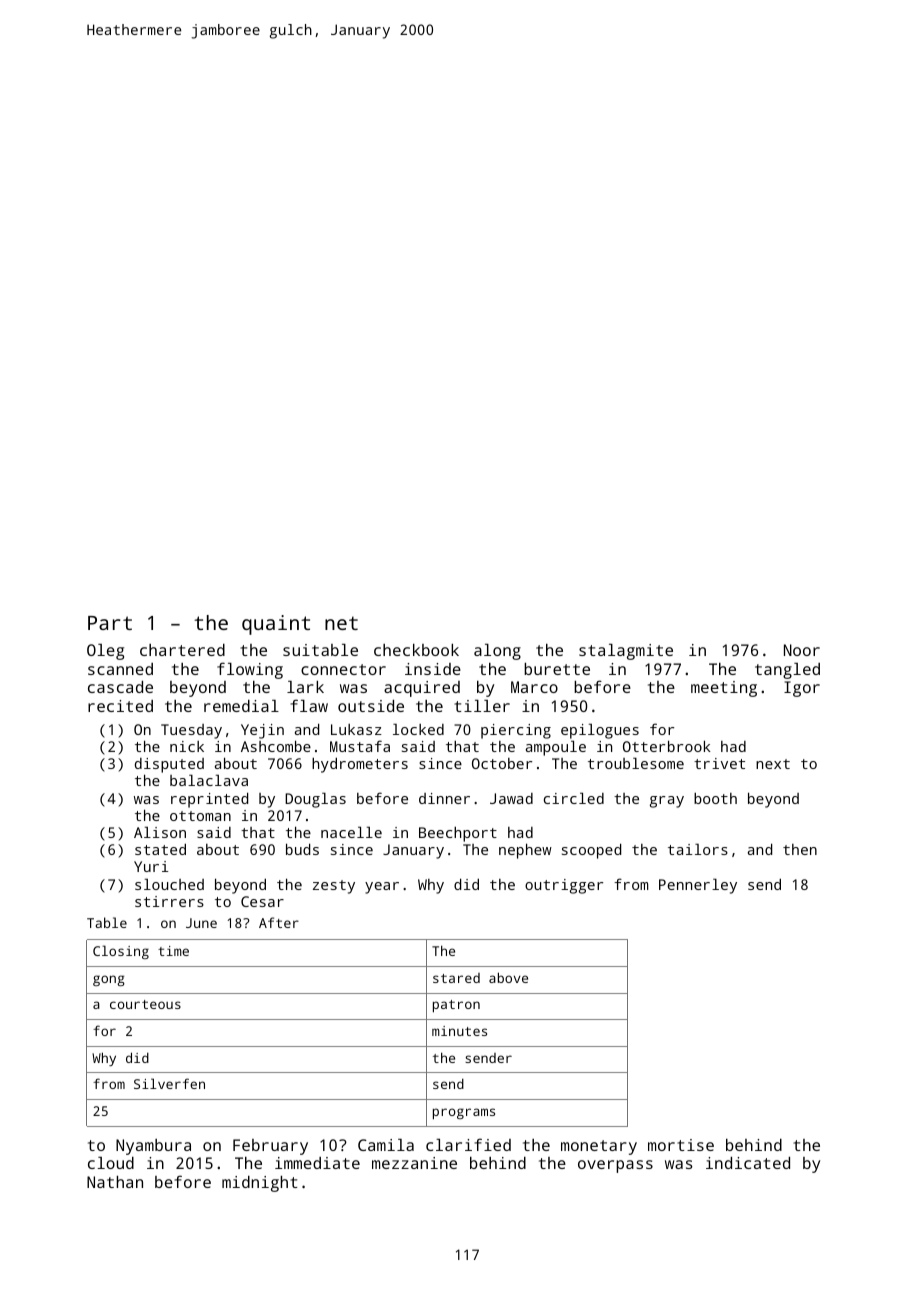 Image resolution: width=908 pixels, height=1316 pixels. I want to click on patron, so click(456, 1006).
